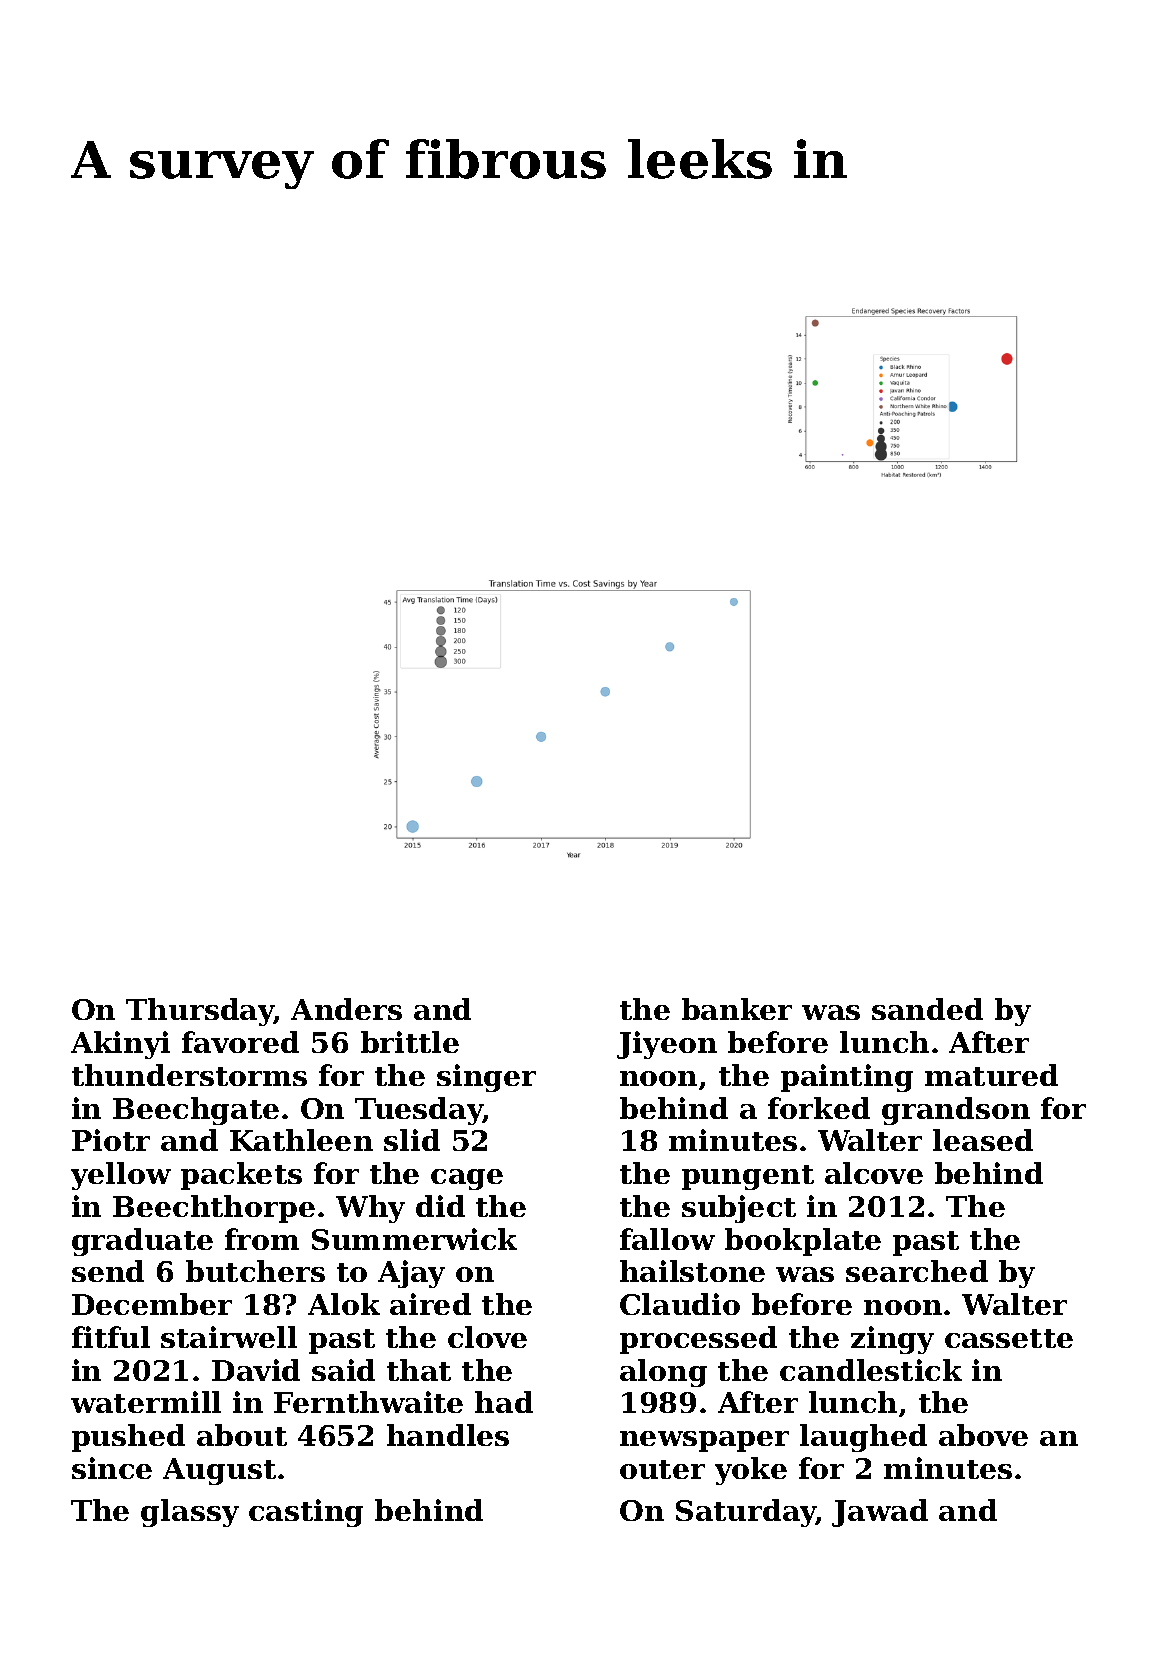 The image size is (1165, 1654). I want to click on casting, so click(306, 1513).
